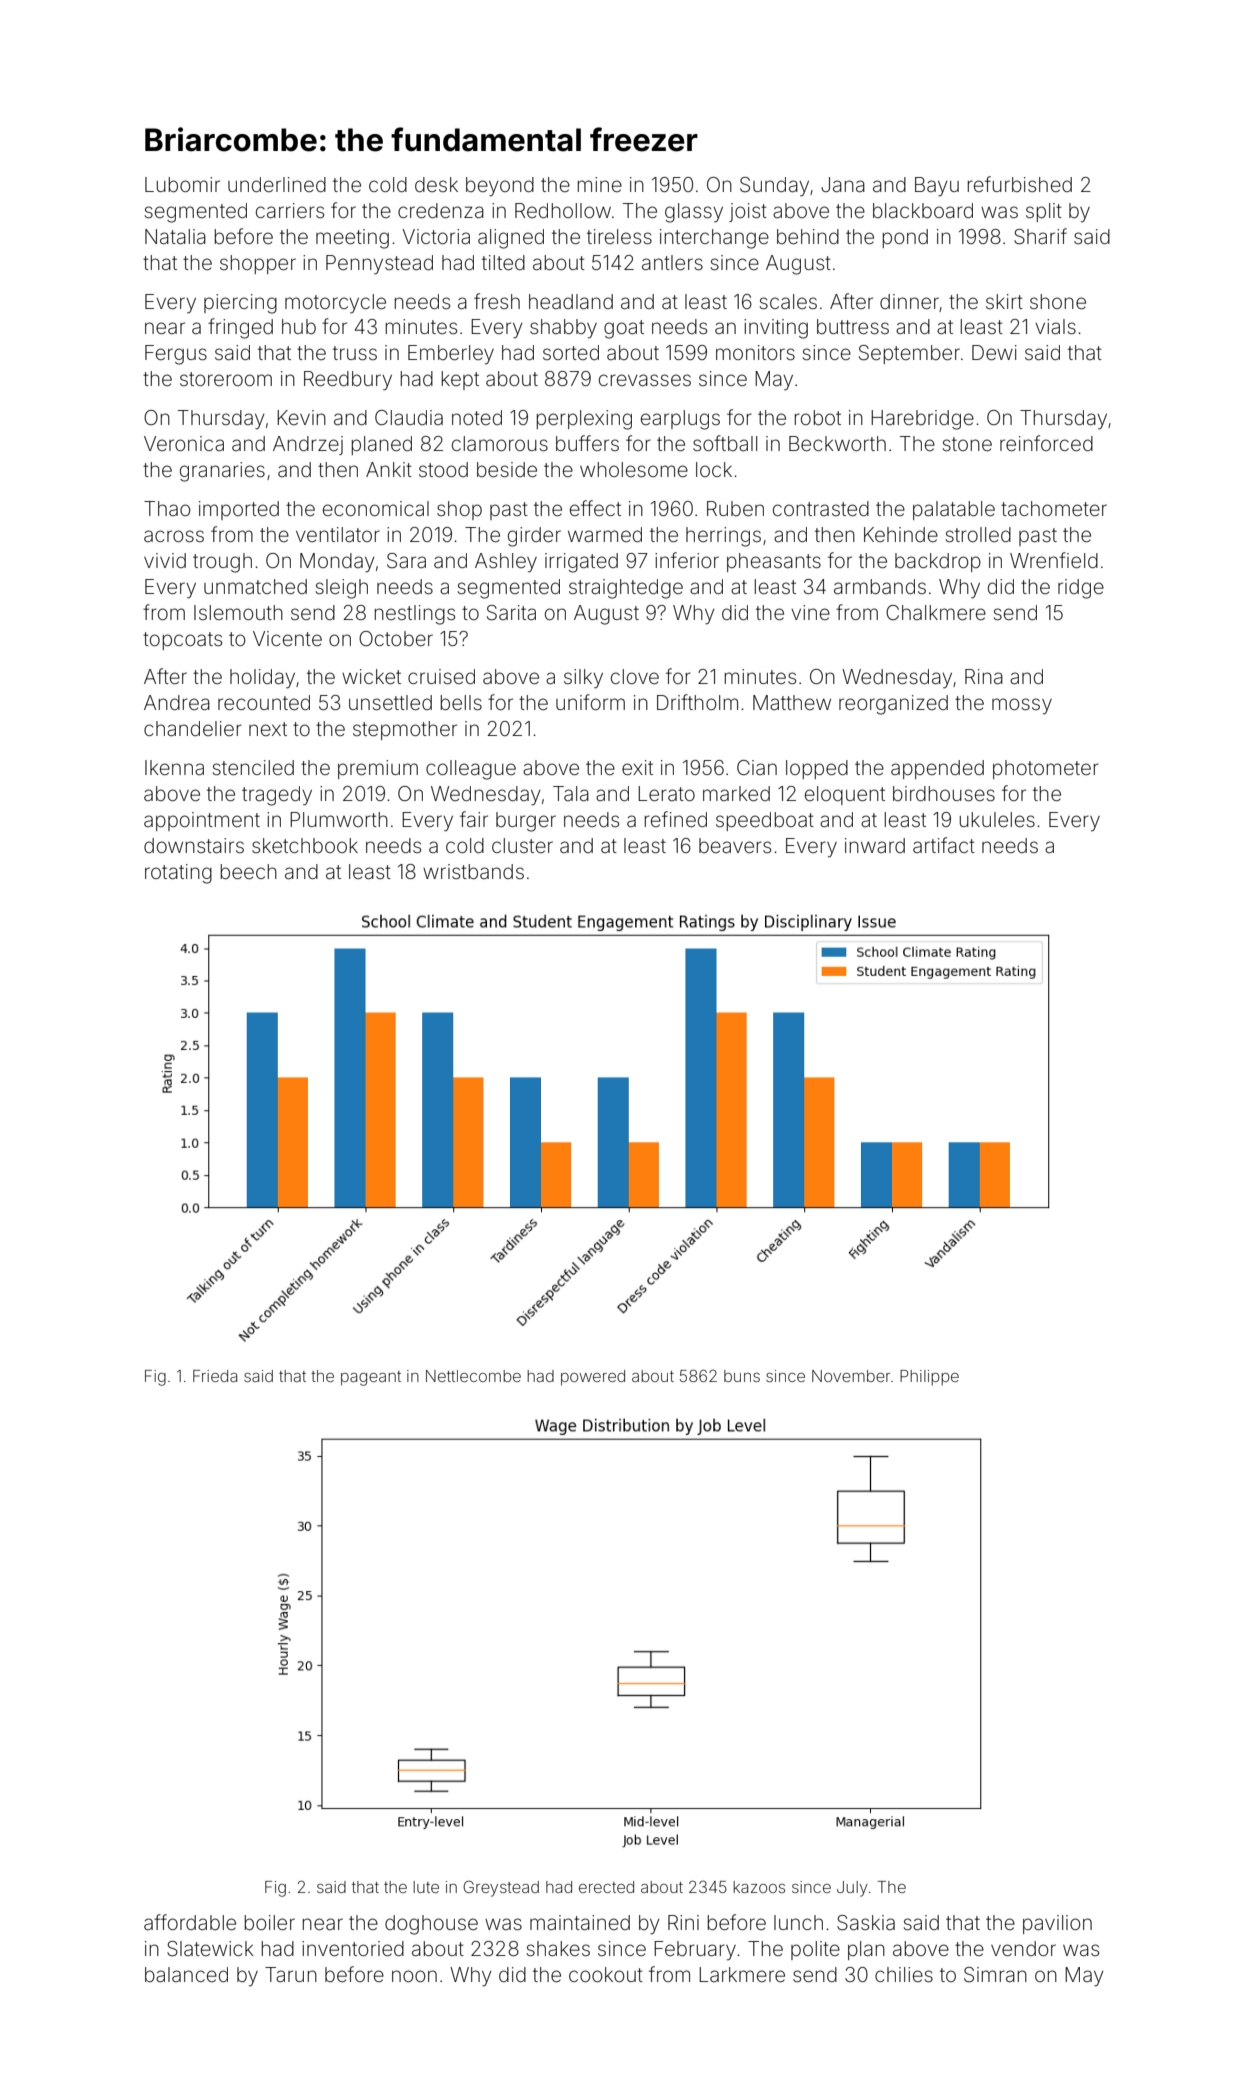 This page has width=1259, height=2074. Describe the element at coordinates (936, 612) in the page. I see `Chalkmere` at that location.
